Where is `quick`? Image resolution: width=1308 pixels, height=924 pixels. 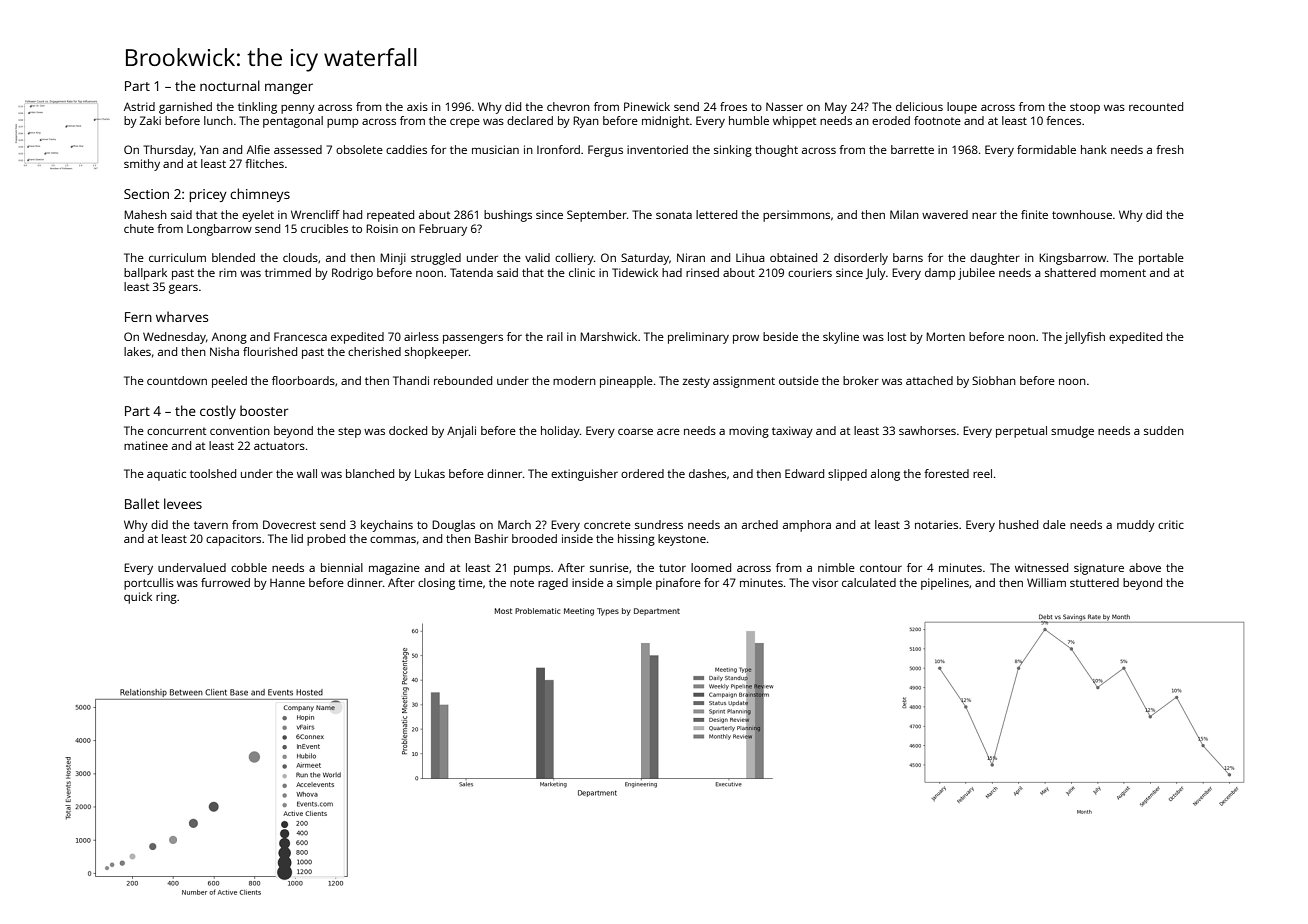 quick is located at coordinates (138, 598).
